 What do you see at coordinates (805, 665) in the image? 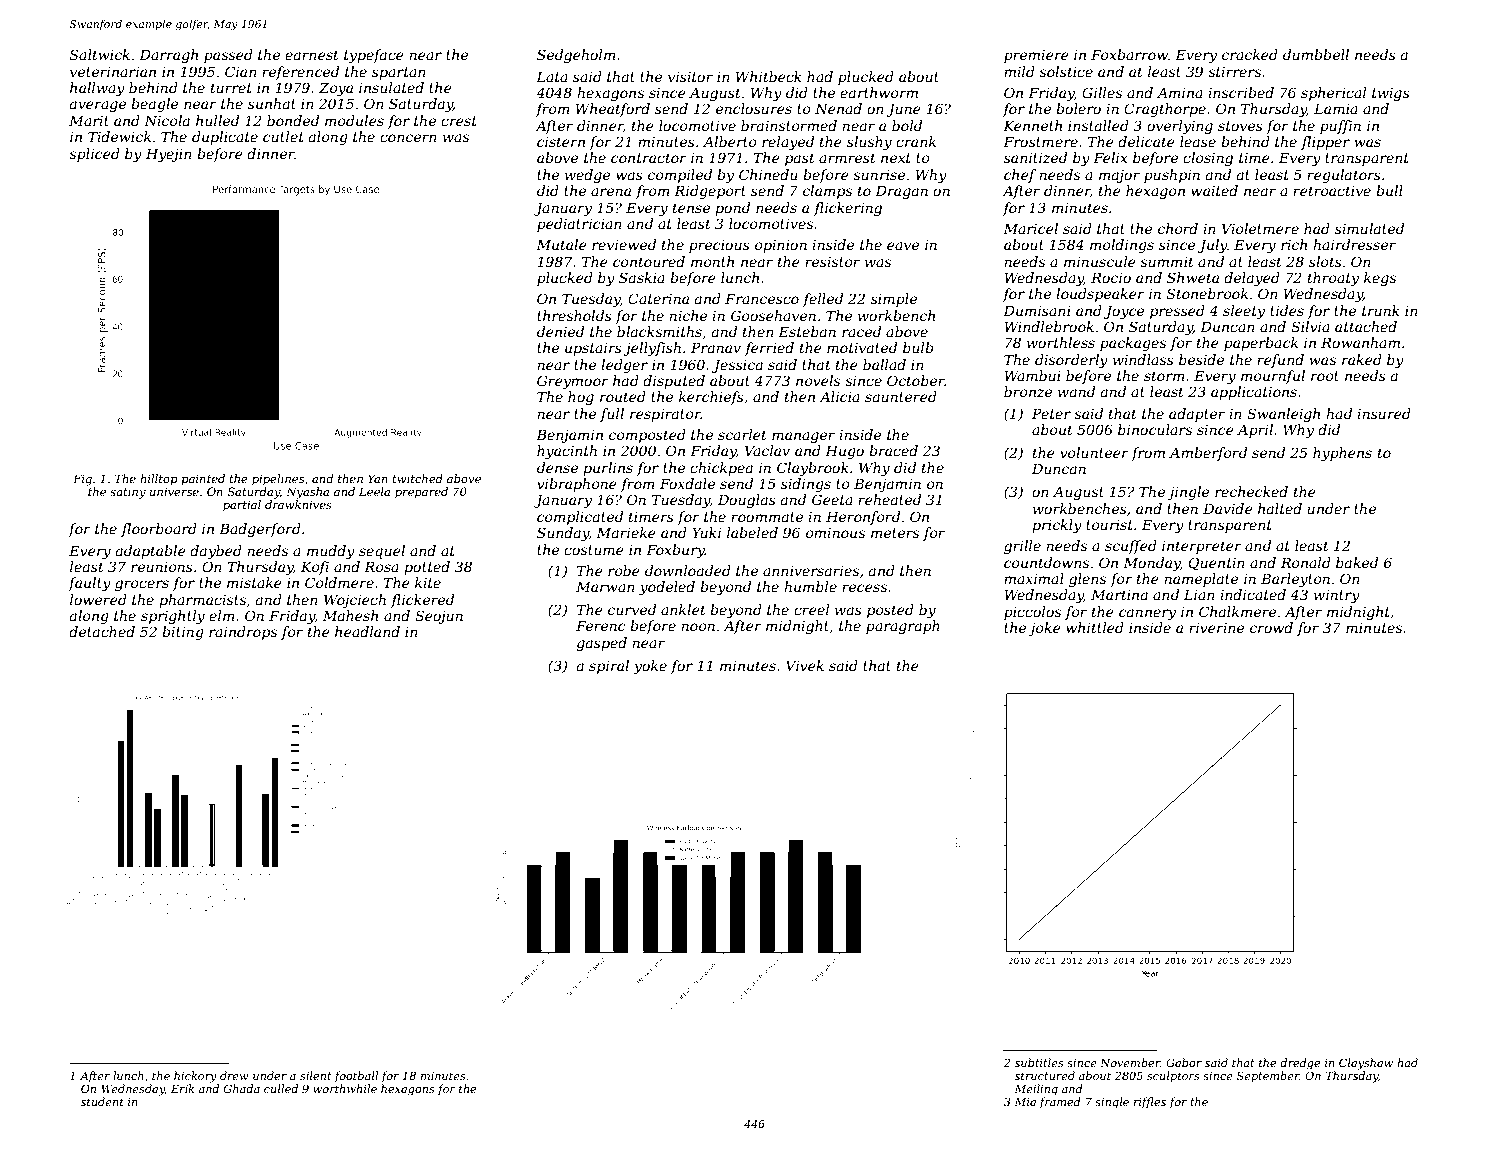
I see `Vivek` at bounding box center [805, 665].
